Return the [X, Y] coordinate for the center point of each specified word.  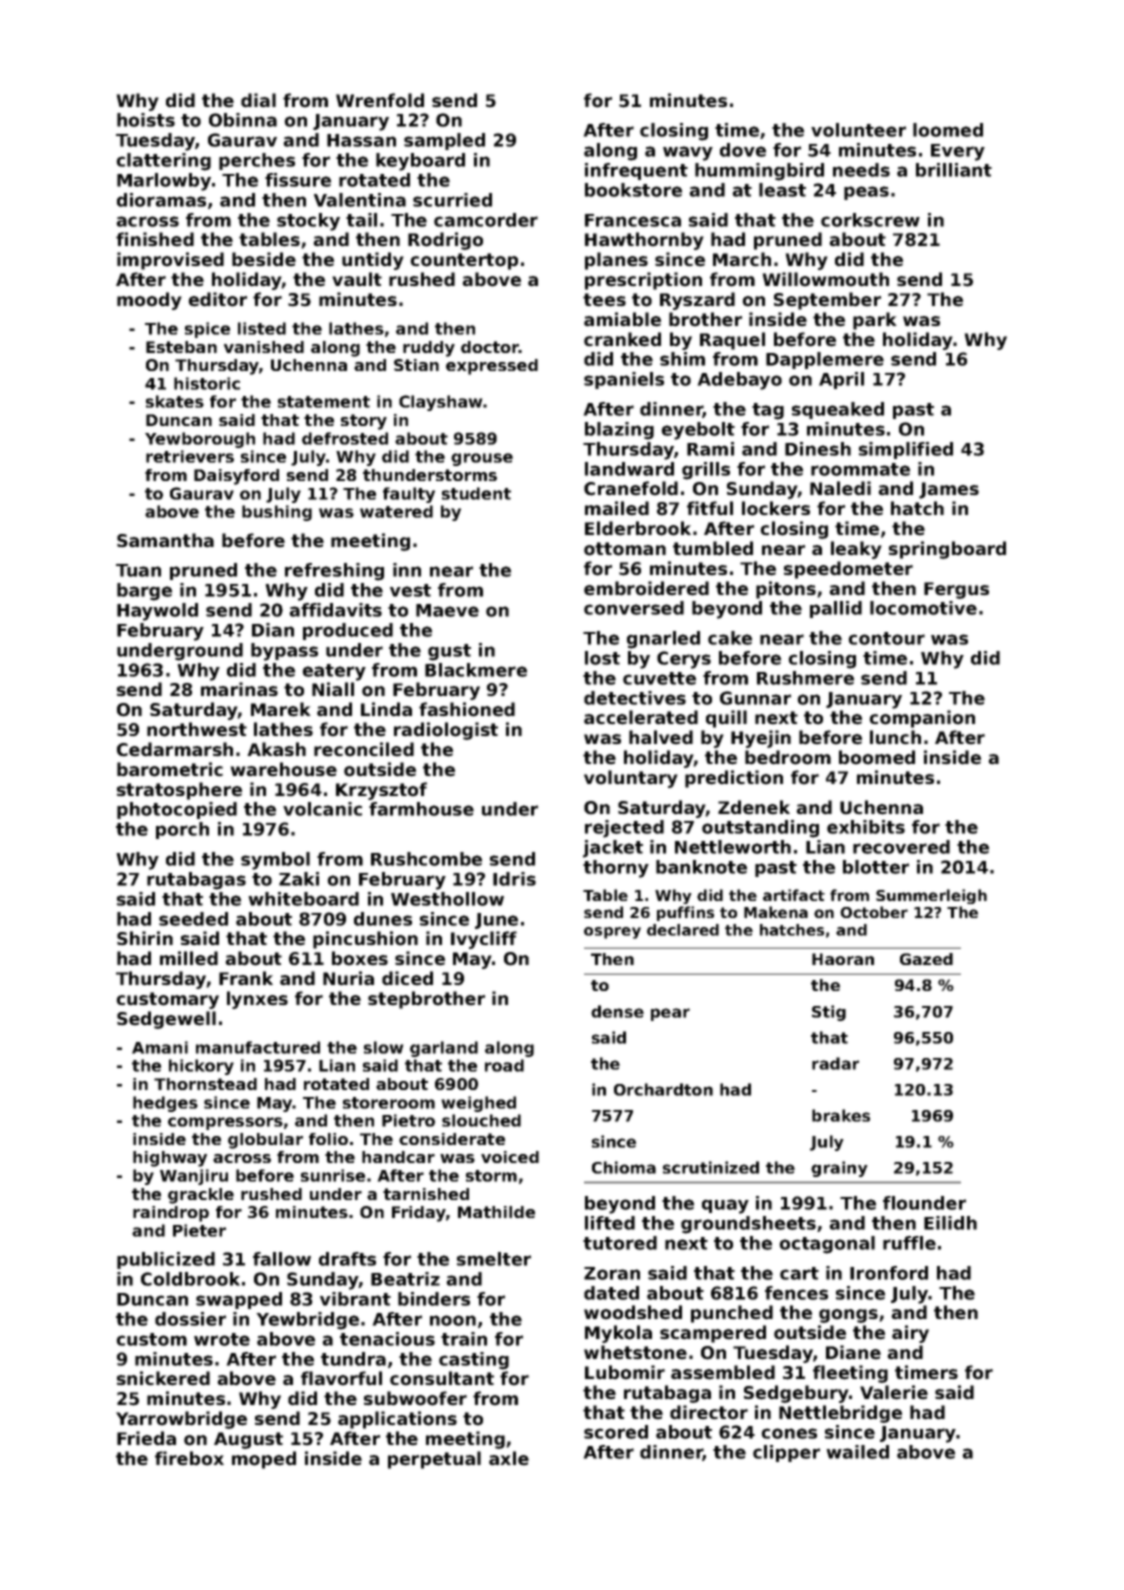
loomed [948, 130]
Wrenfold [380, 100]
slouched [481, 1120]
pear [670, 1014]
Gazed [926, 959]
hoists [146, 120]
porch [182, 830]
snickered [163, 1378]
